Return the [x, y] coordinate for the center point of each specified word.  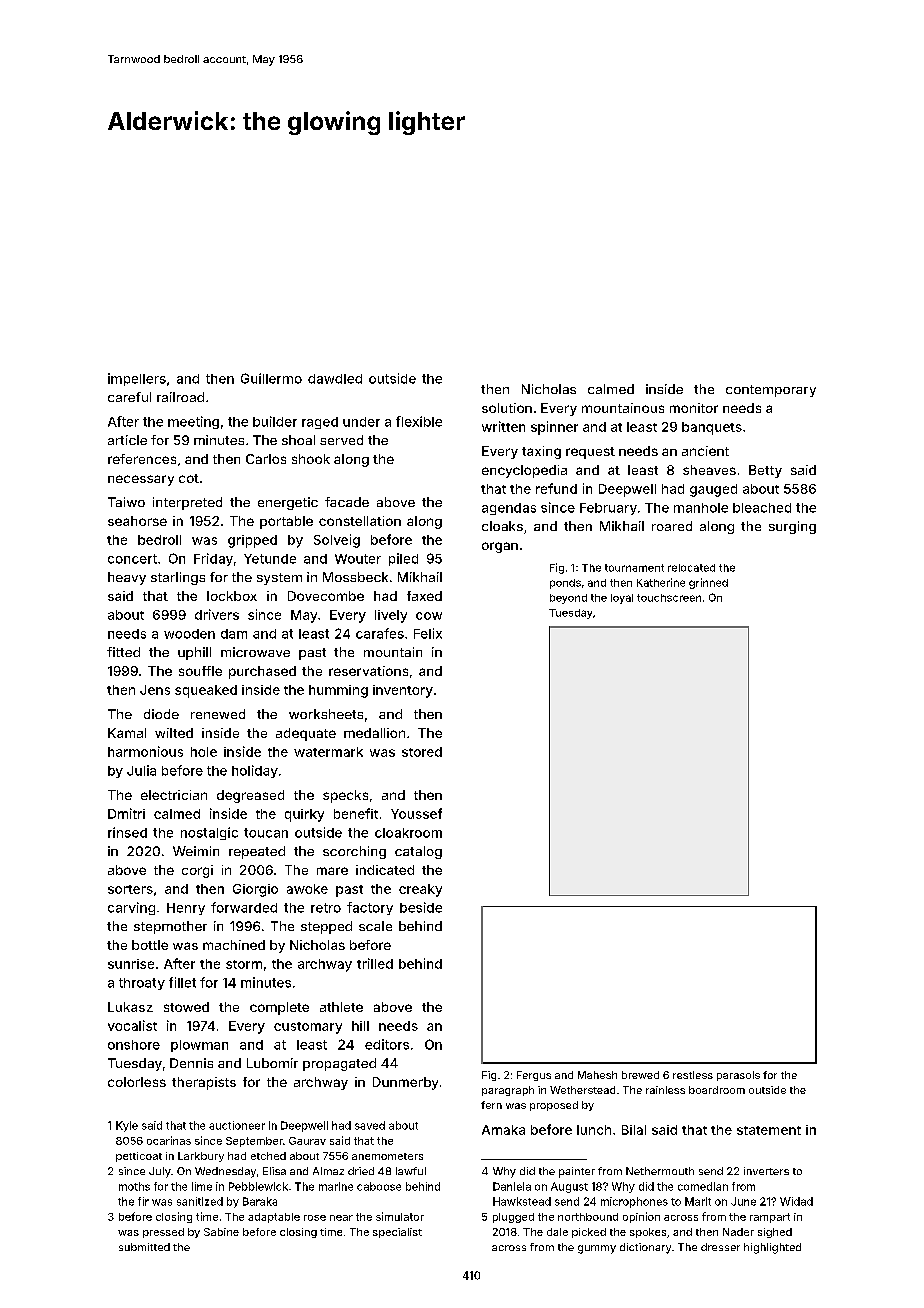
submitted [144, 1247]
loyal [622, 599]
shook [311, 459]
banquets [712, 428]
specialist [397, 1233]
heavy [127, 578]
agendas [509, 509]
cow [429, 616]
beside [421, 907]
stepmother [170, 927]
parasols [738, 1076]
